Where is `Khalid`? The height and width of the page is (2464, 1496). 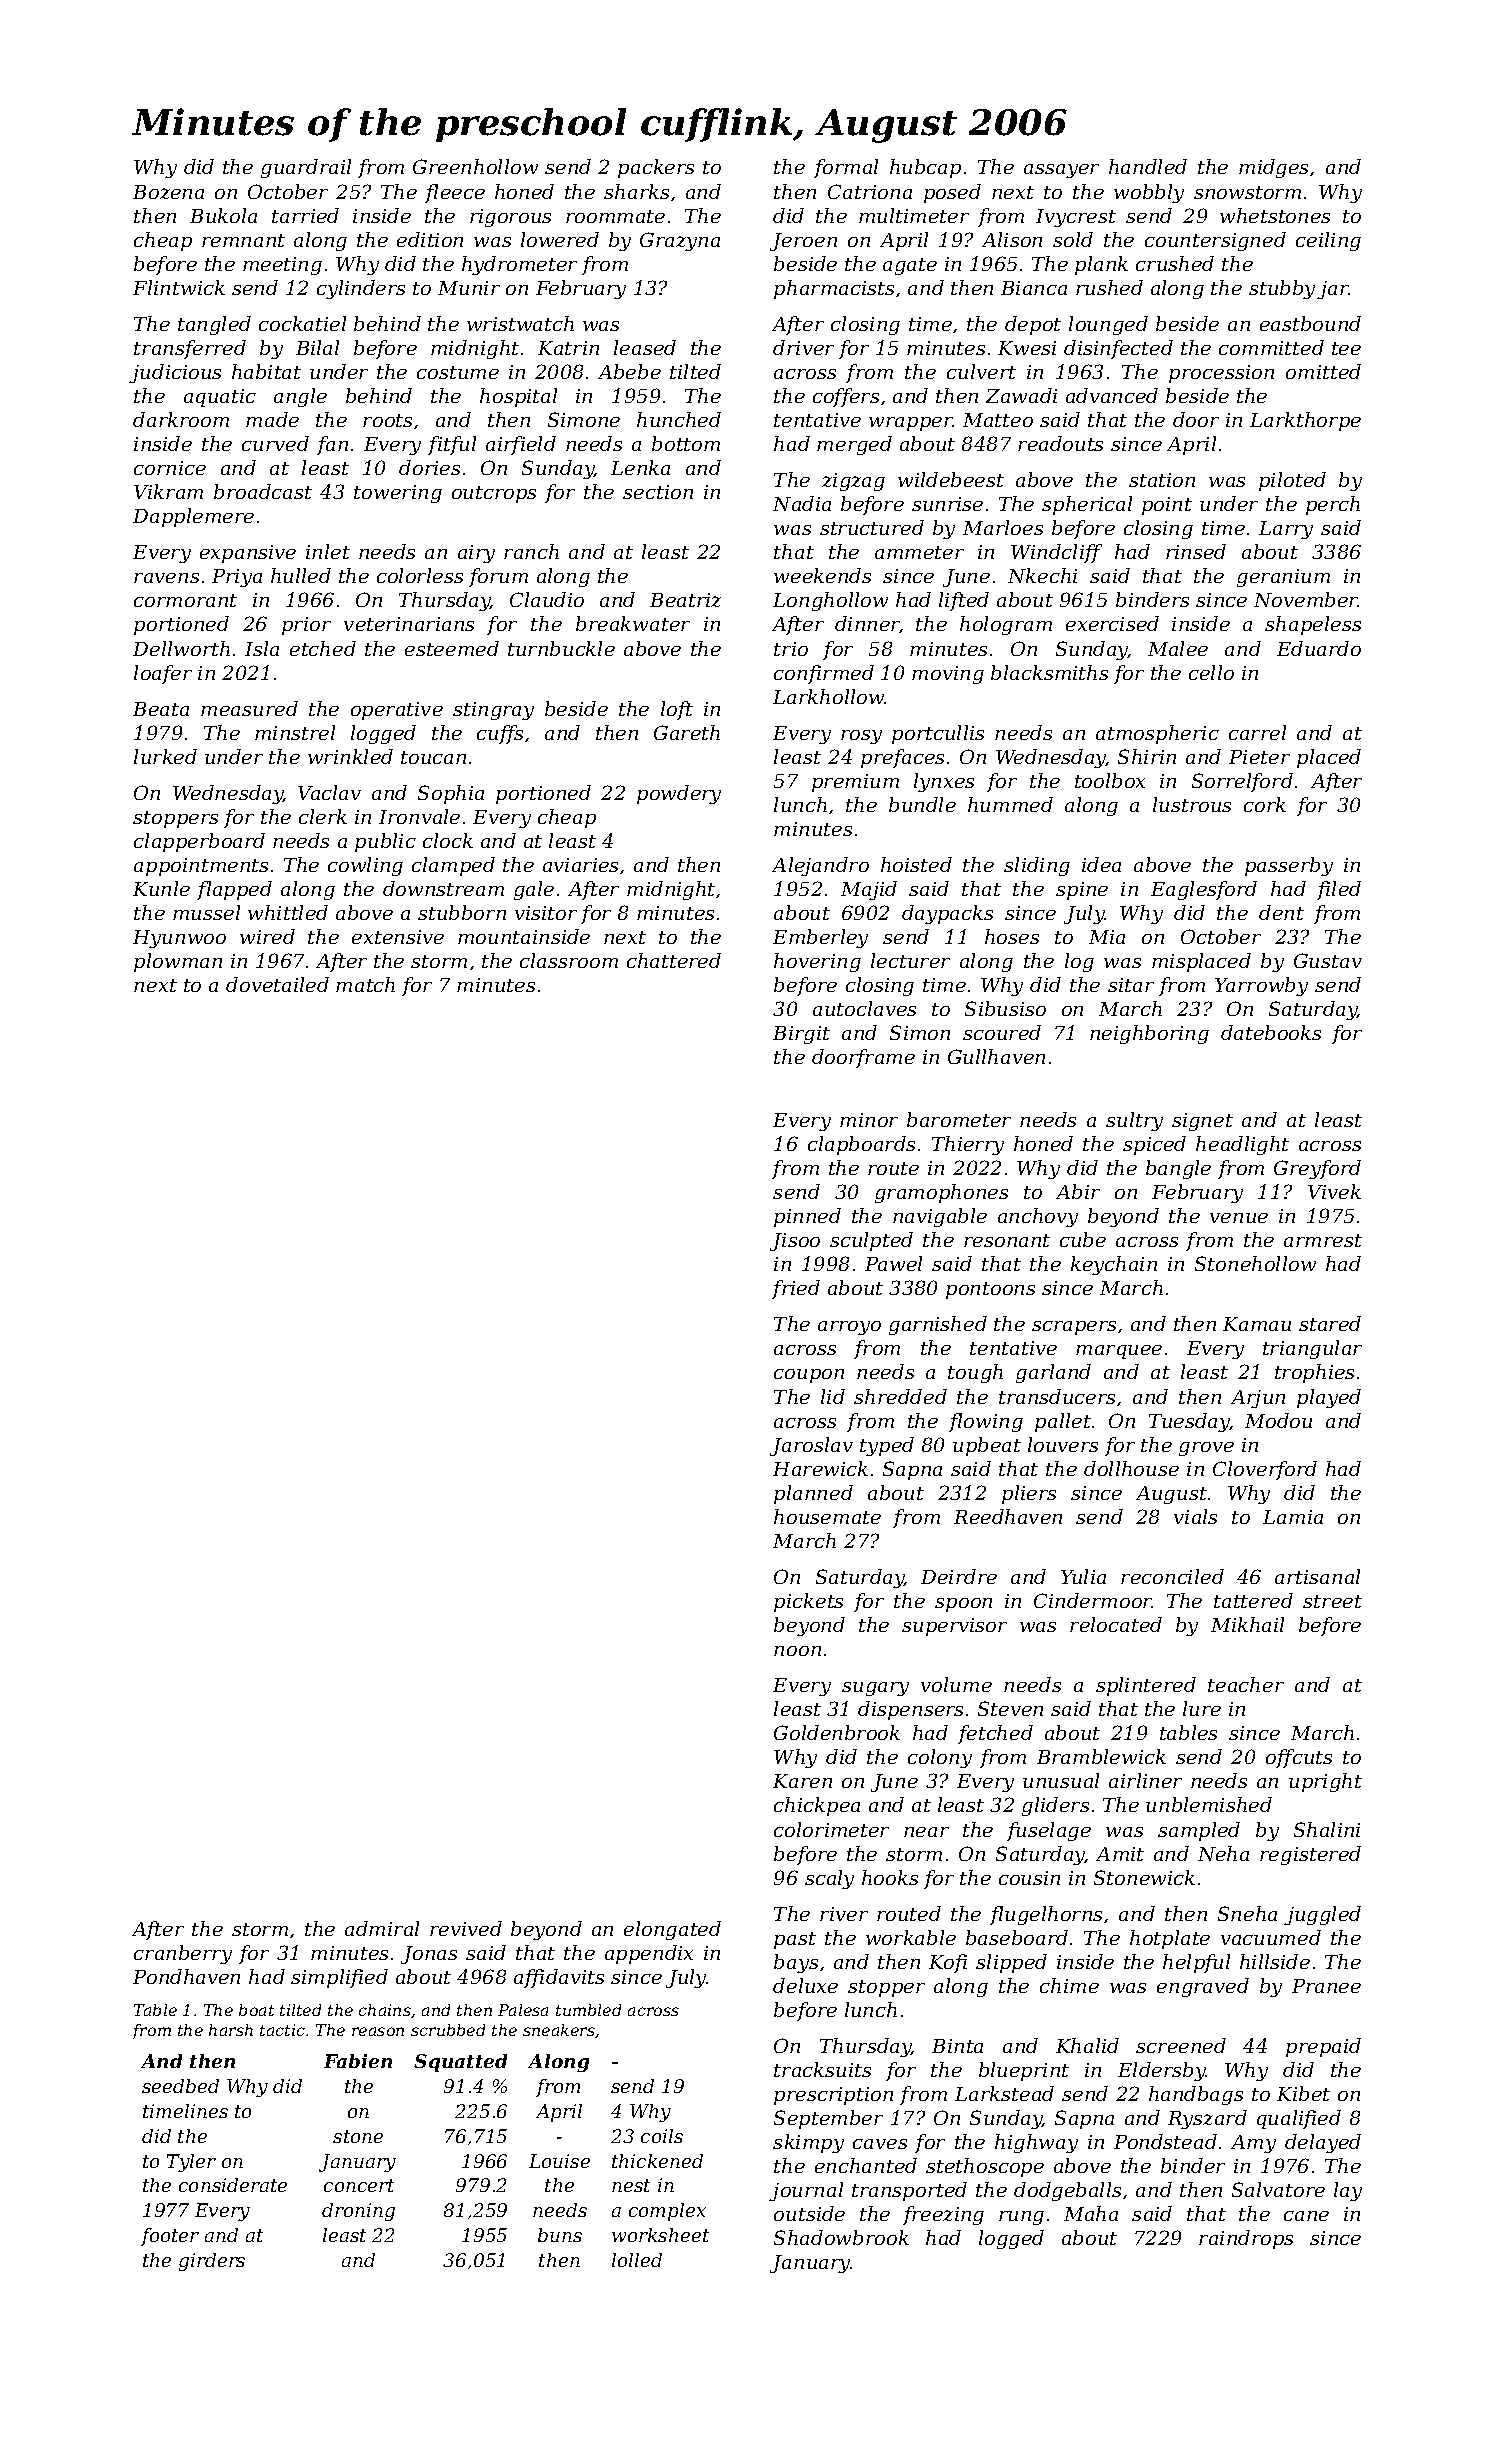
Khalid is located at coordinates (1087, 2045).
